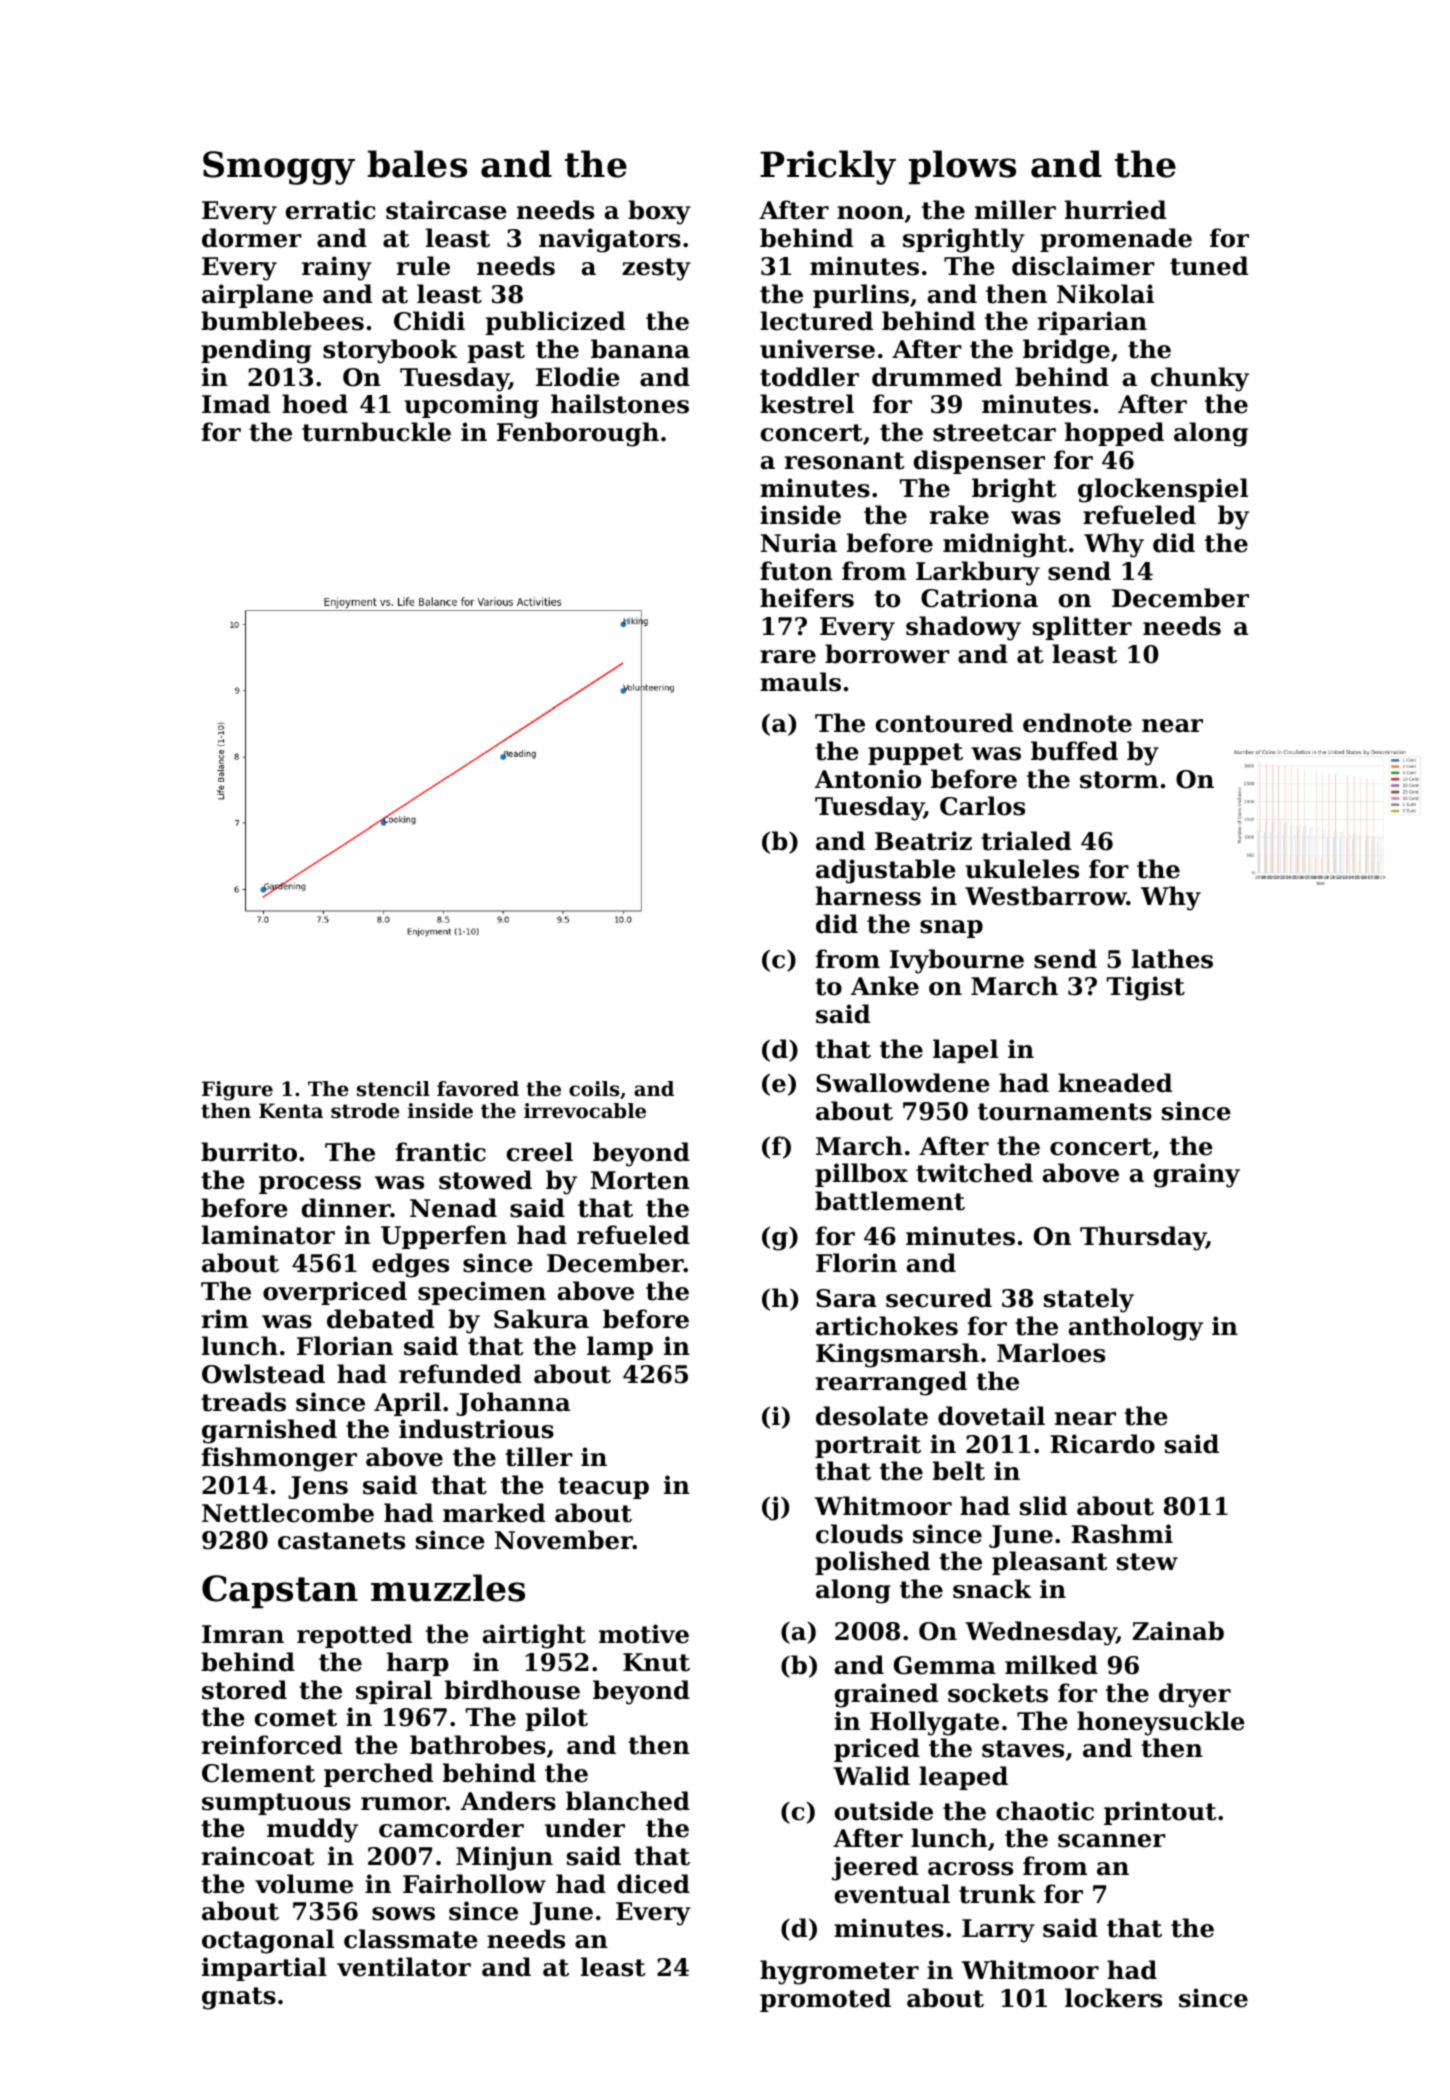  Describe the element at coordinates (441, 1152) in the page. I see `frantic` at that location.
